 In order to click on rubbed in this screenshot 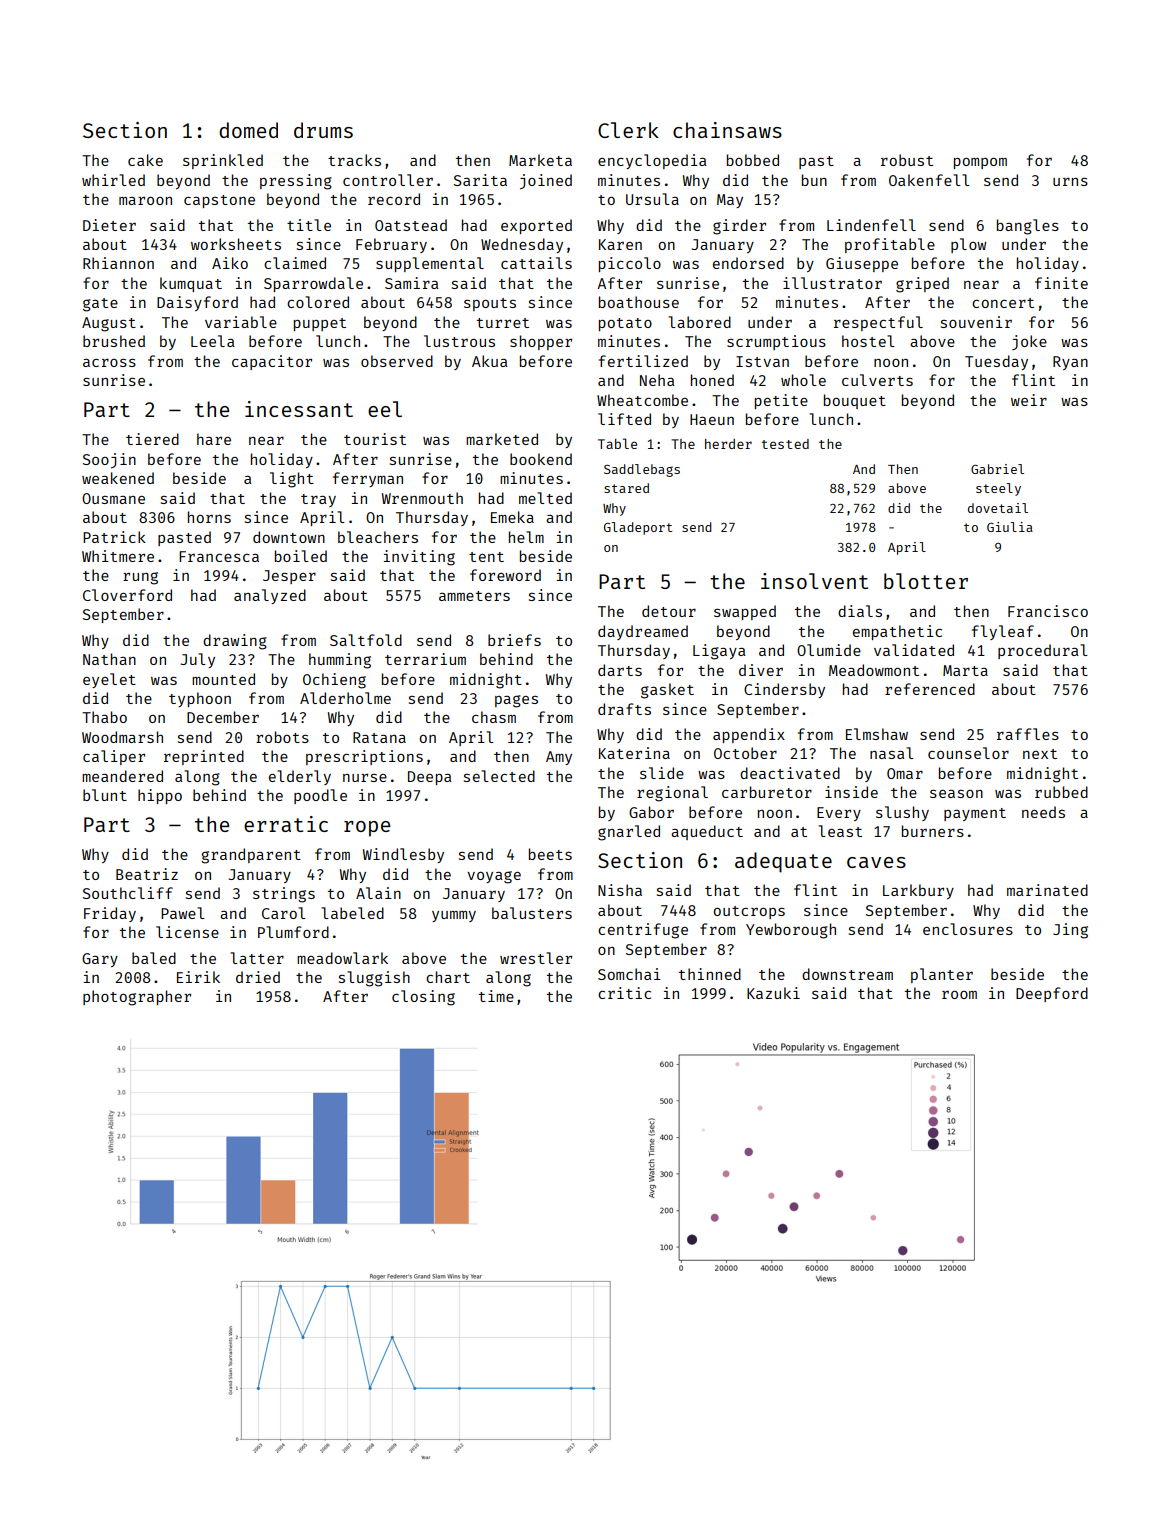, I will do `click(1061, 792)`.
